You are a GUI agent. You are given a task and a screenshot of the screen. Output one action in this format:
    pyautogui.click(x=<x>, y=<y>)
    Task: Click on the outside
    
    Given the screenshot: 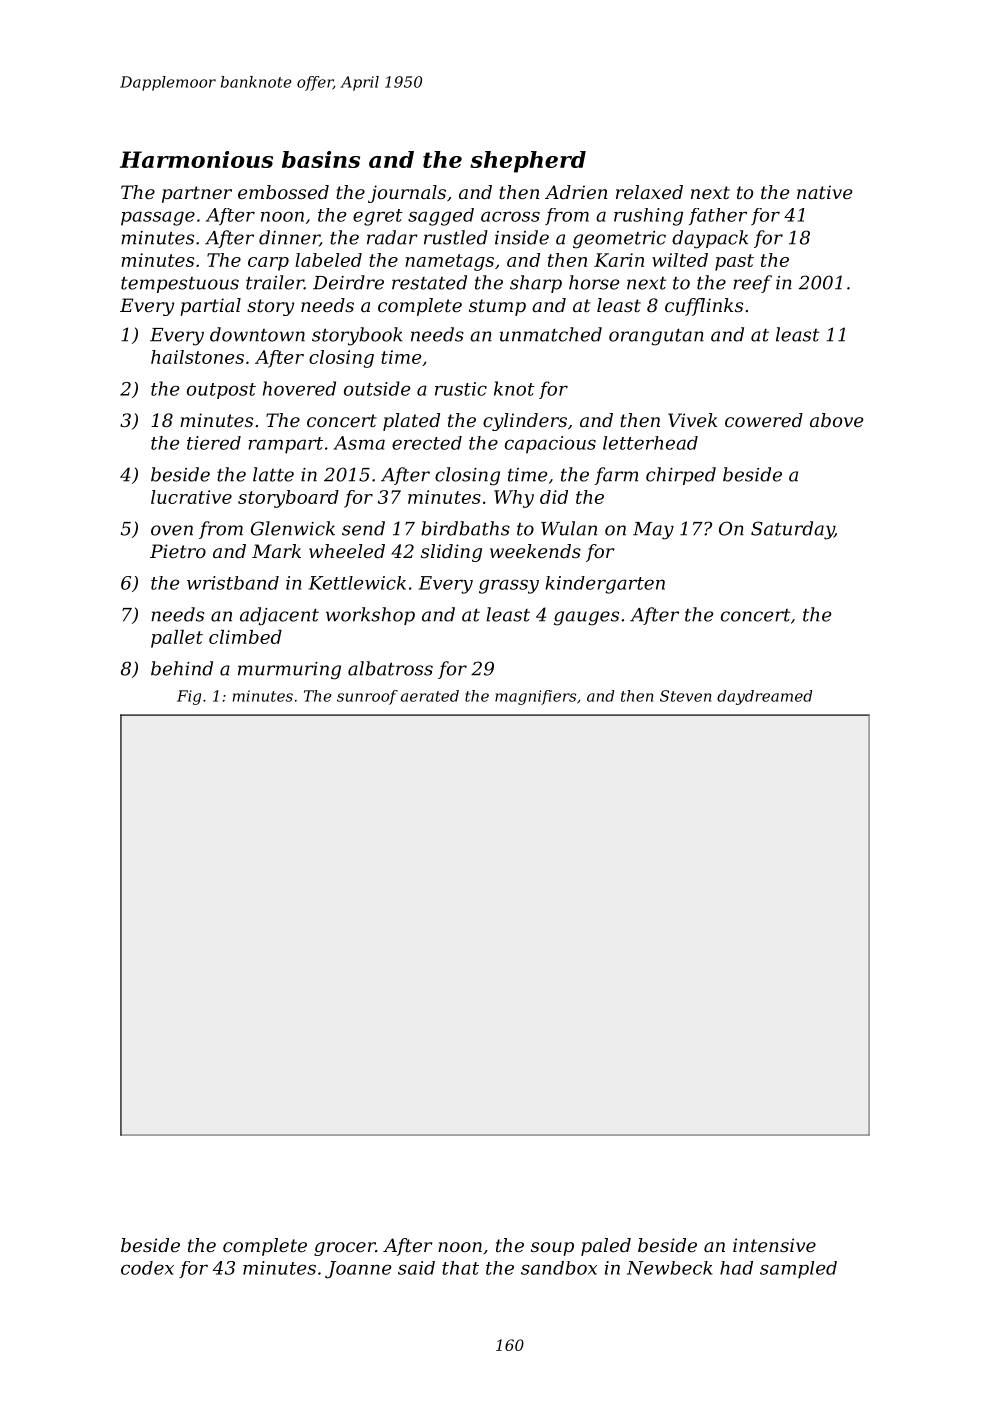 What is the action you would take?
    pyautogui.click(x=377, y=388)
